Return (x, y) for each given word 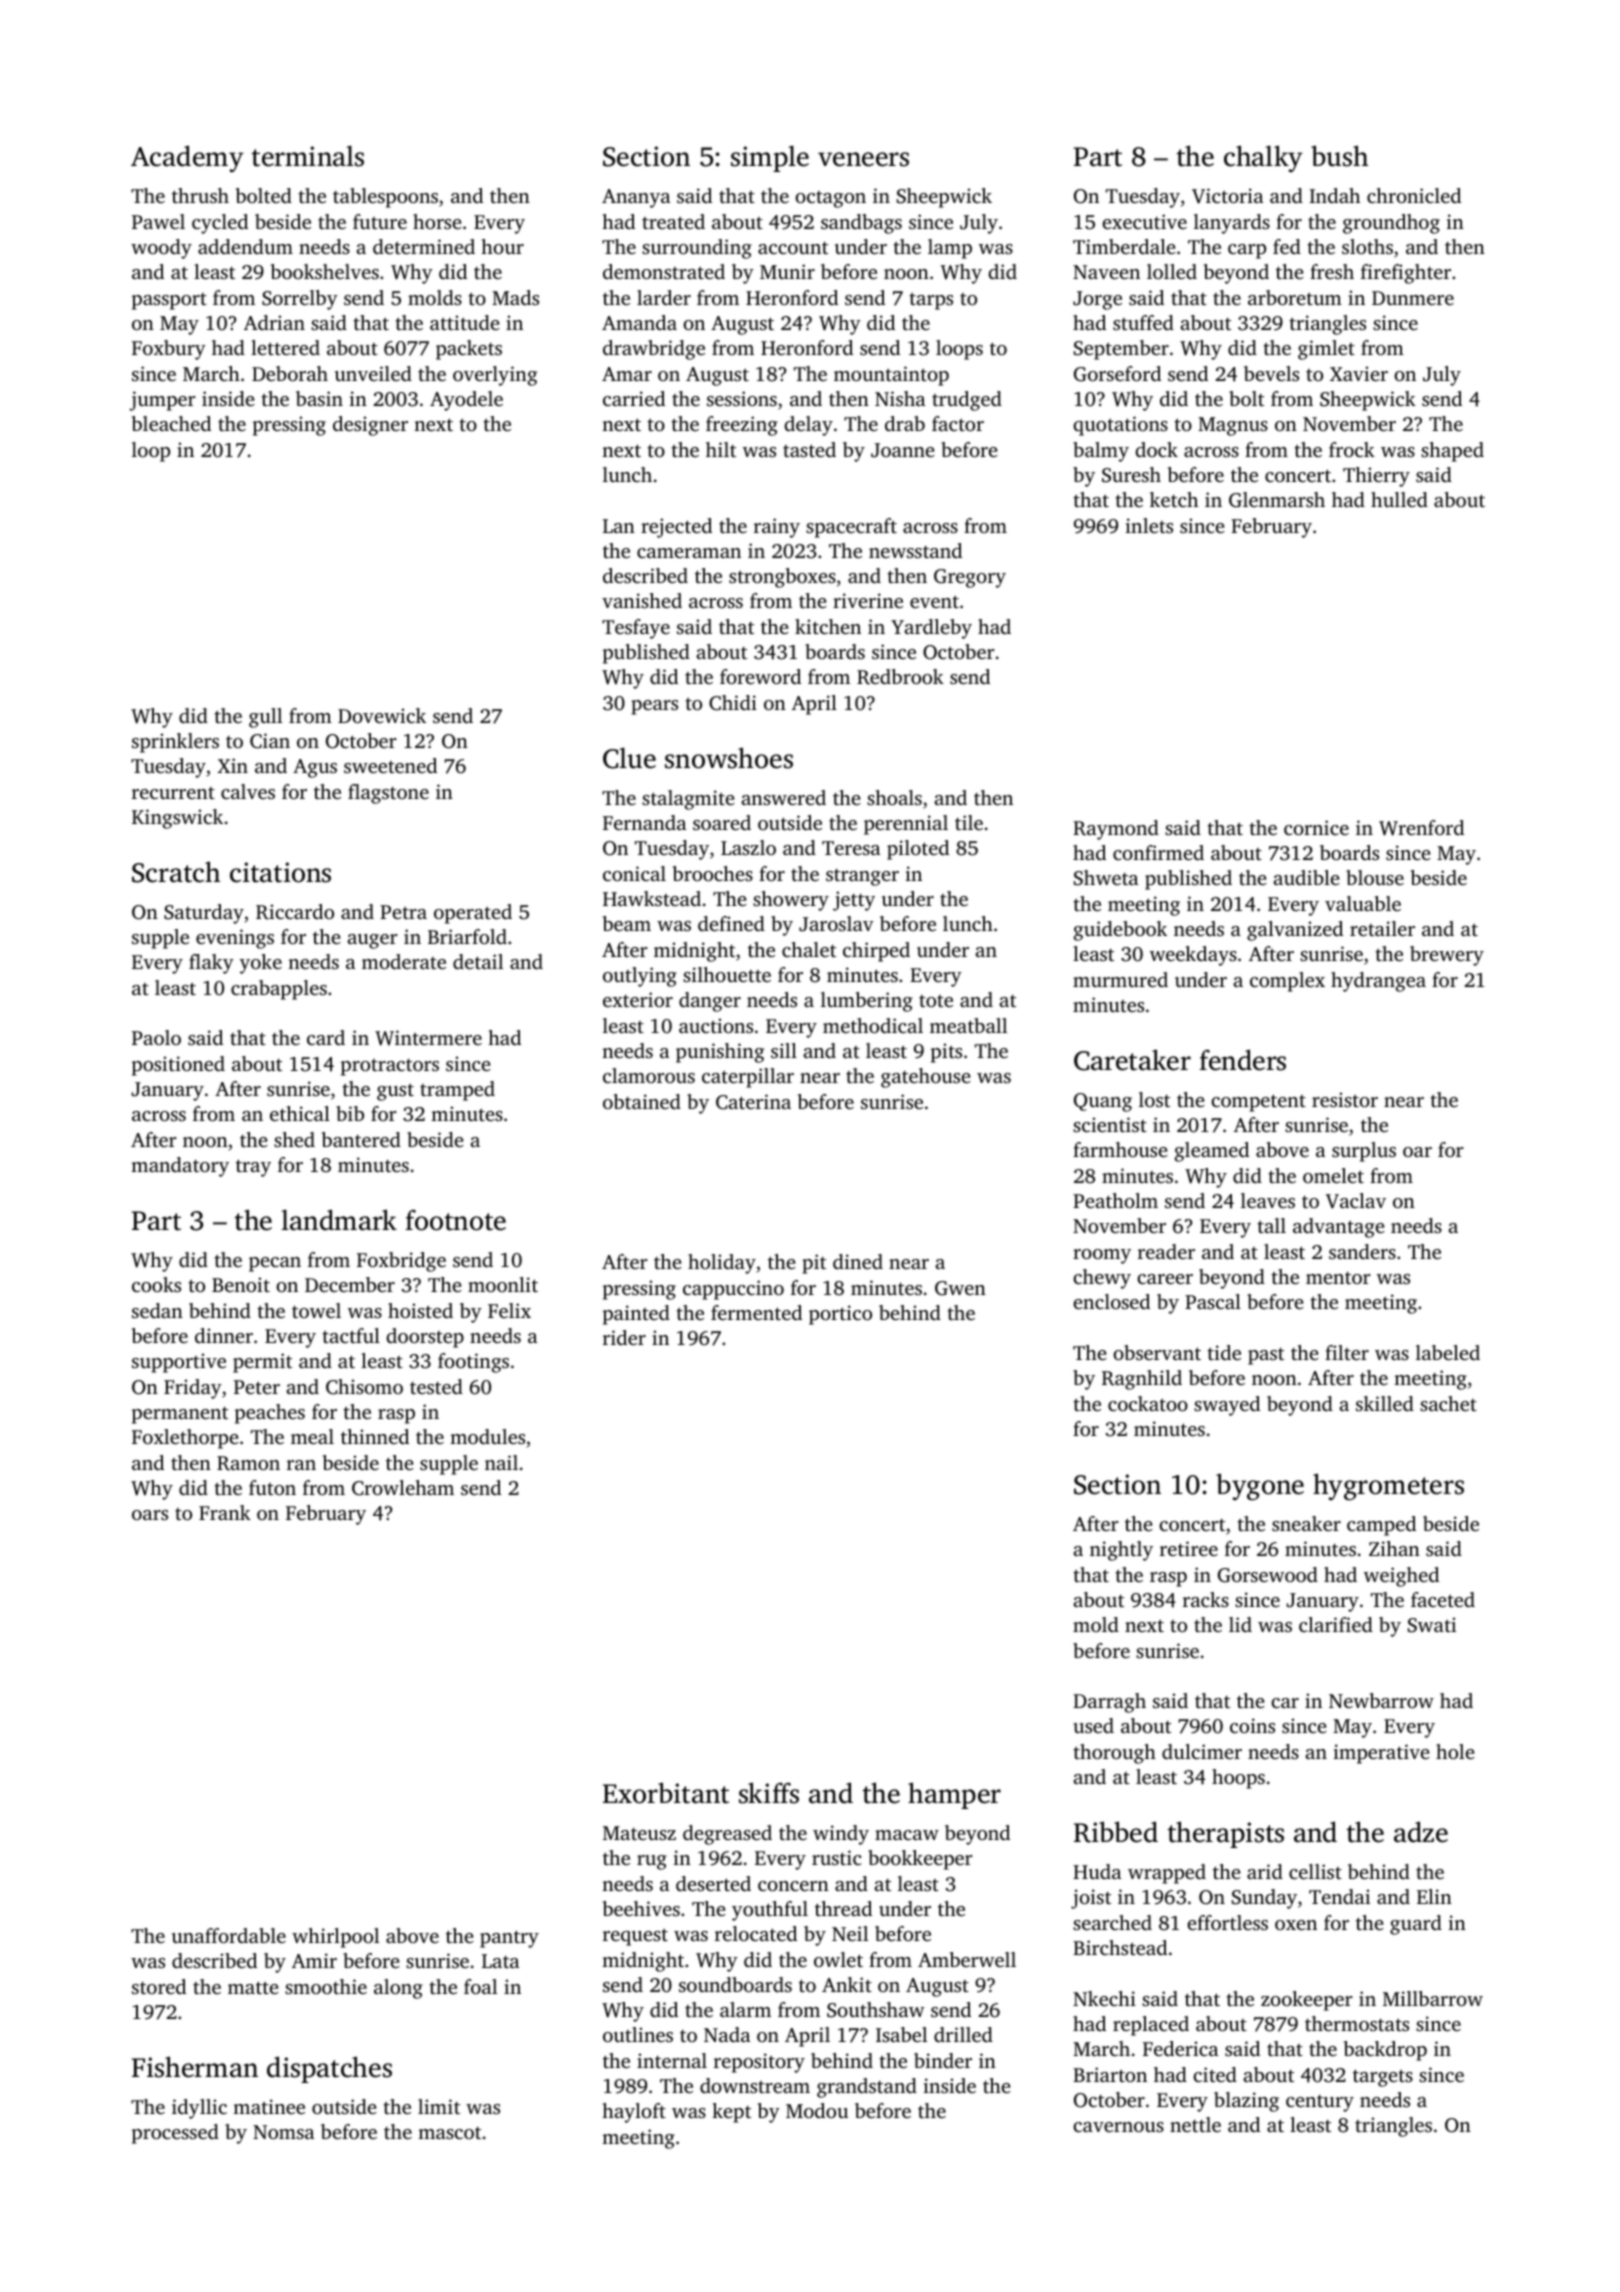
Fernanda (644, 822)
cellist (1315, 1871)
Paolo (156, 1037)
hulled (1399, 499)
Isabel (901, 2034)
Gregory (970, 578)
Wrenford (1421, 828)
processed (175, 2134)
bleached (171, 423)
